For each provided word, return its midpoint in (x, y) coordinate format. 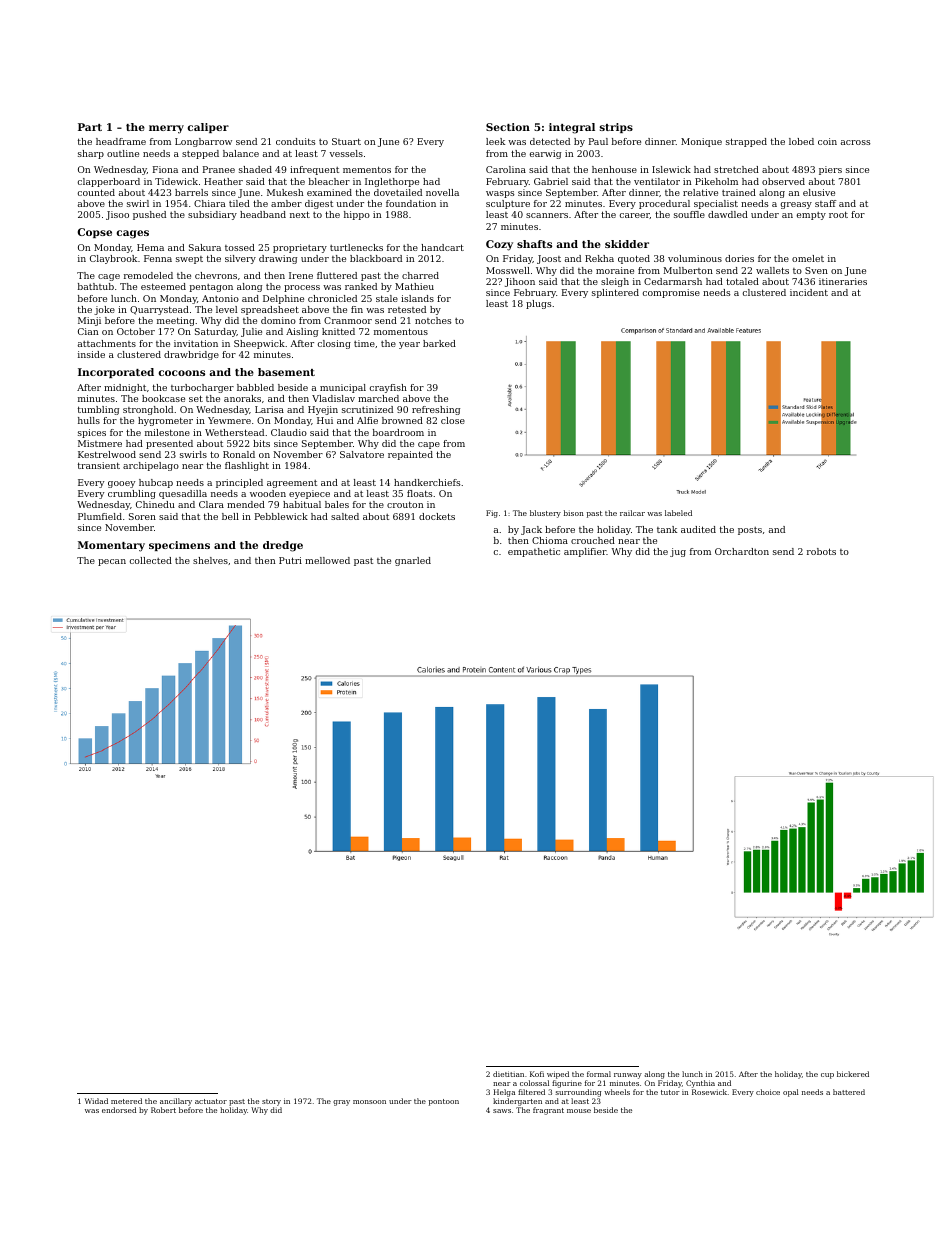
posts (750, 531)
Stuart (346, 141)
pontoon (444, 1102)
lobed (801, 141)
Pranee (219, 169)
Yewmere (229, 420)
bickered (853, 1074)
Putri (290, 560)
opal (791, 1093)
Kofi (537, 1074)
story (271, 1102)
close (453, 420)
